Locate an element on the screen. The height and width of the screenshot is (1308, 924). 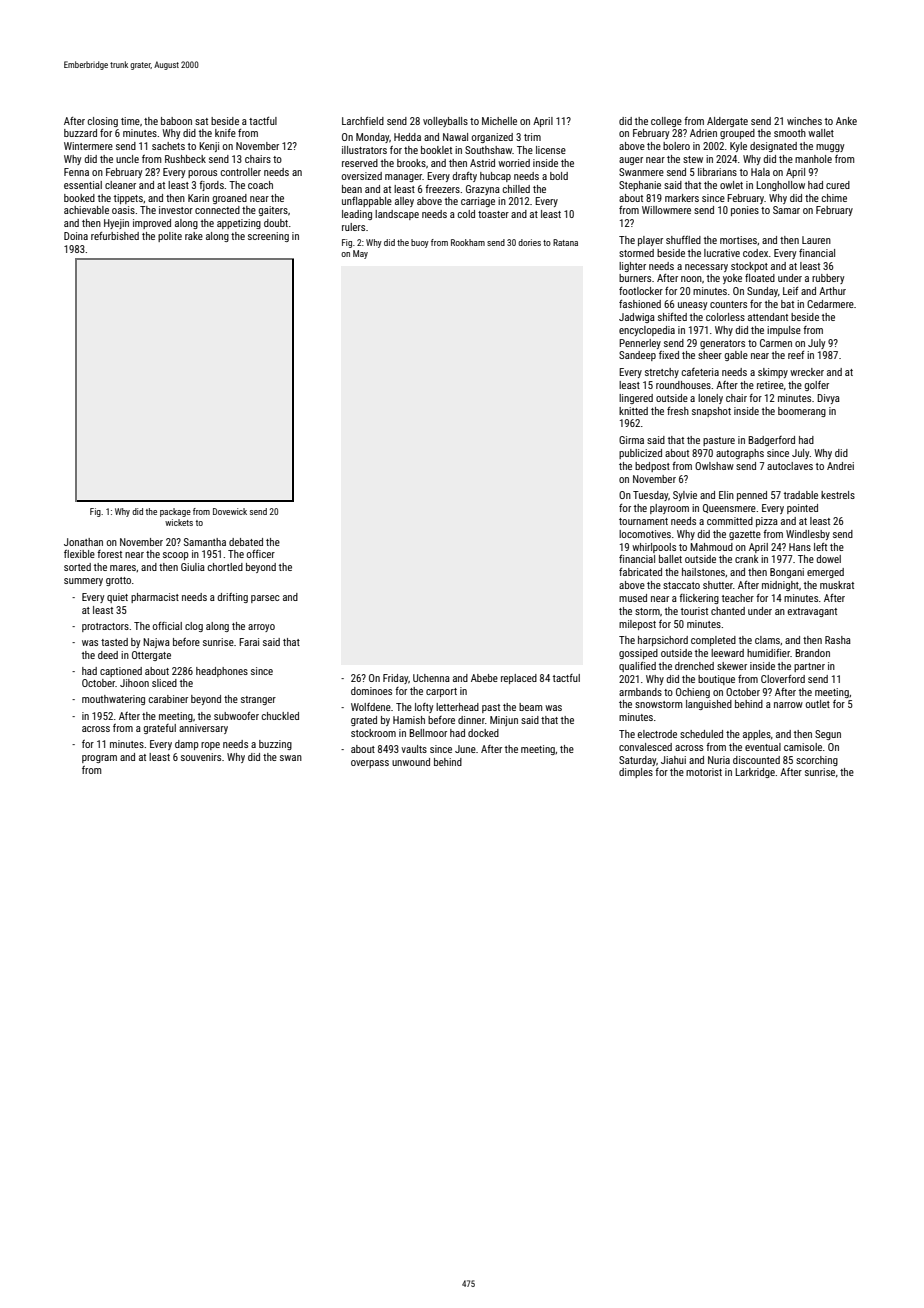
sachets is located at coordinates (168, 146).
